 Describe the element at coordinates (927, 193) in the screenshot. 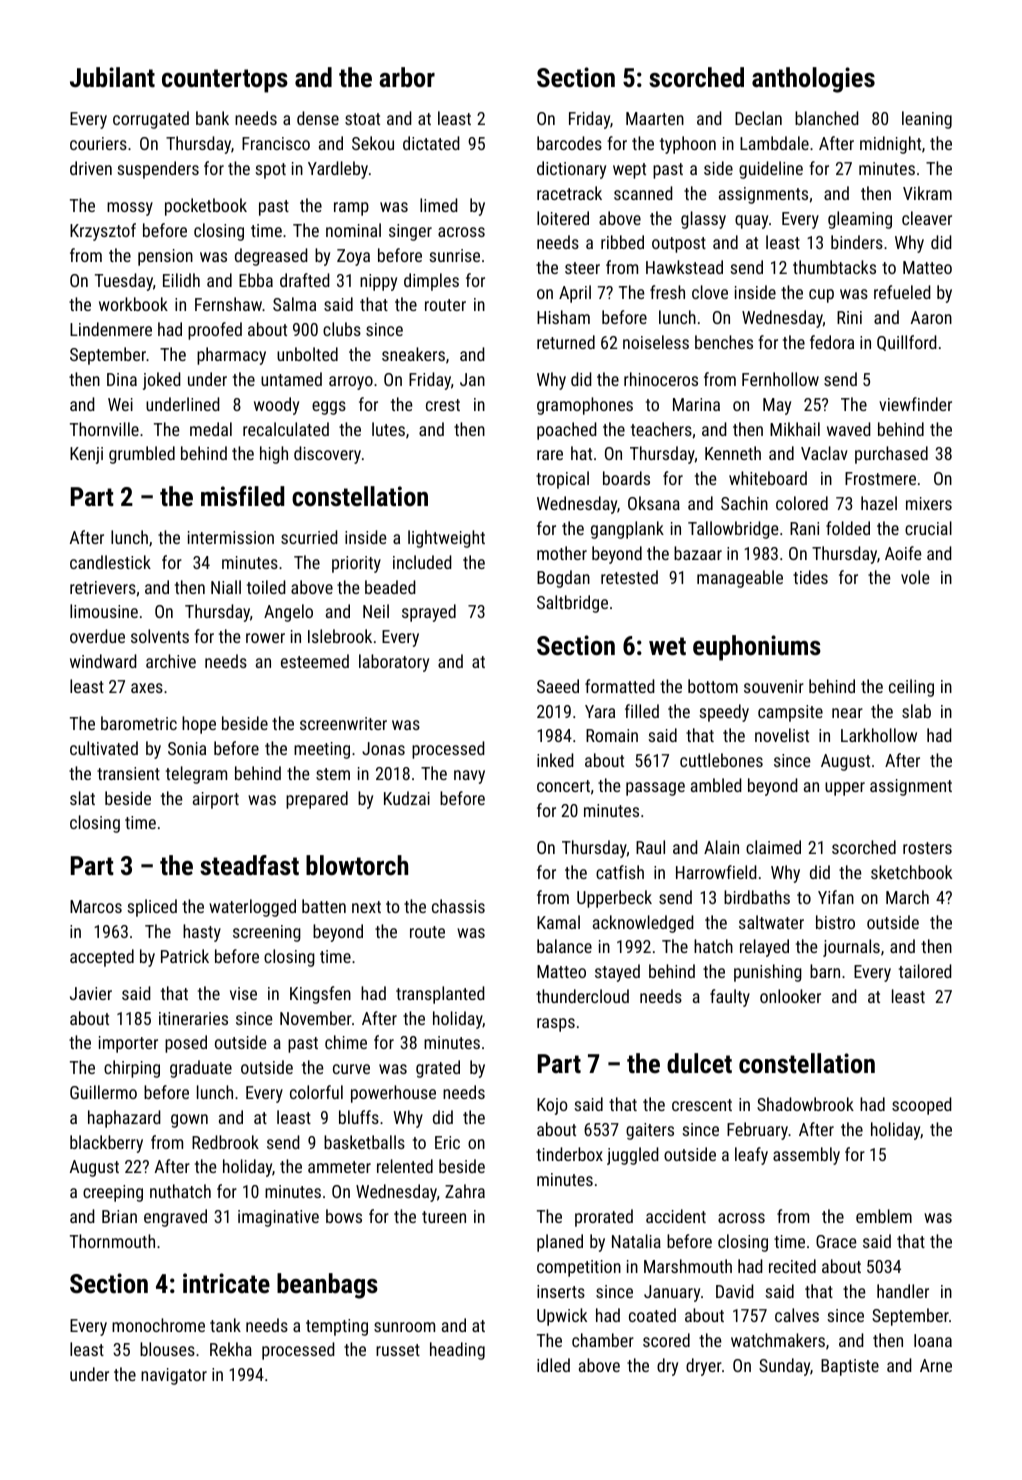

I see `Vikram` at that location.
